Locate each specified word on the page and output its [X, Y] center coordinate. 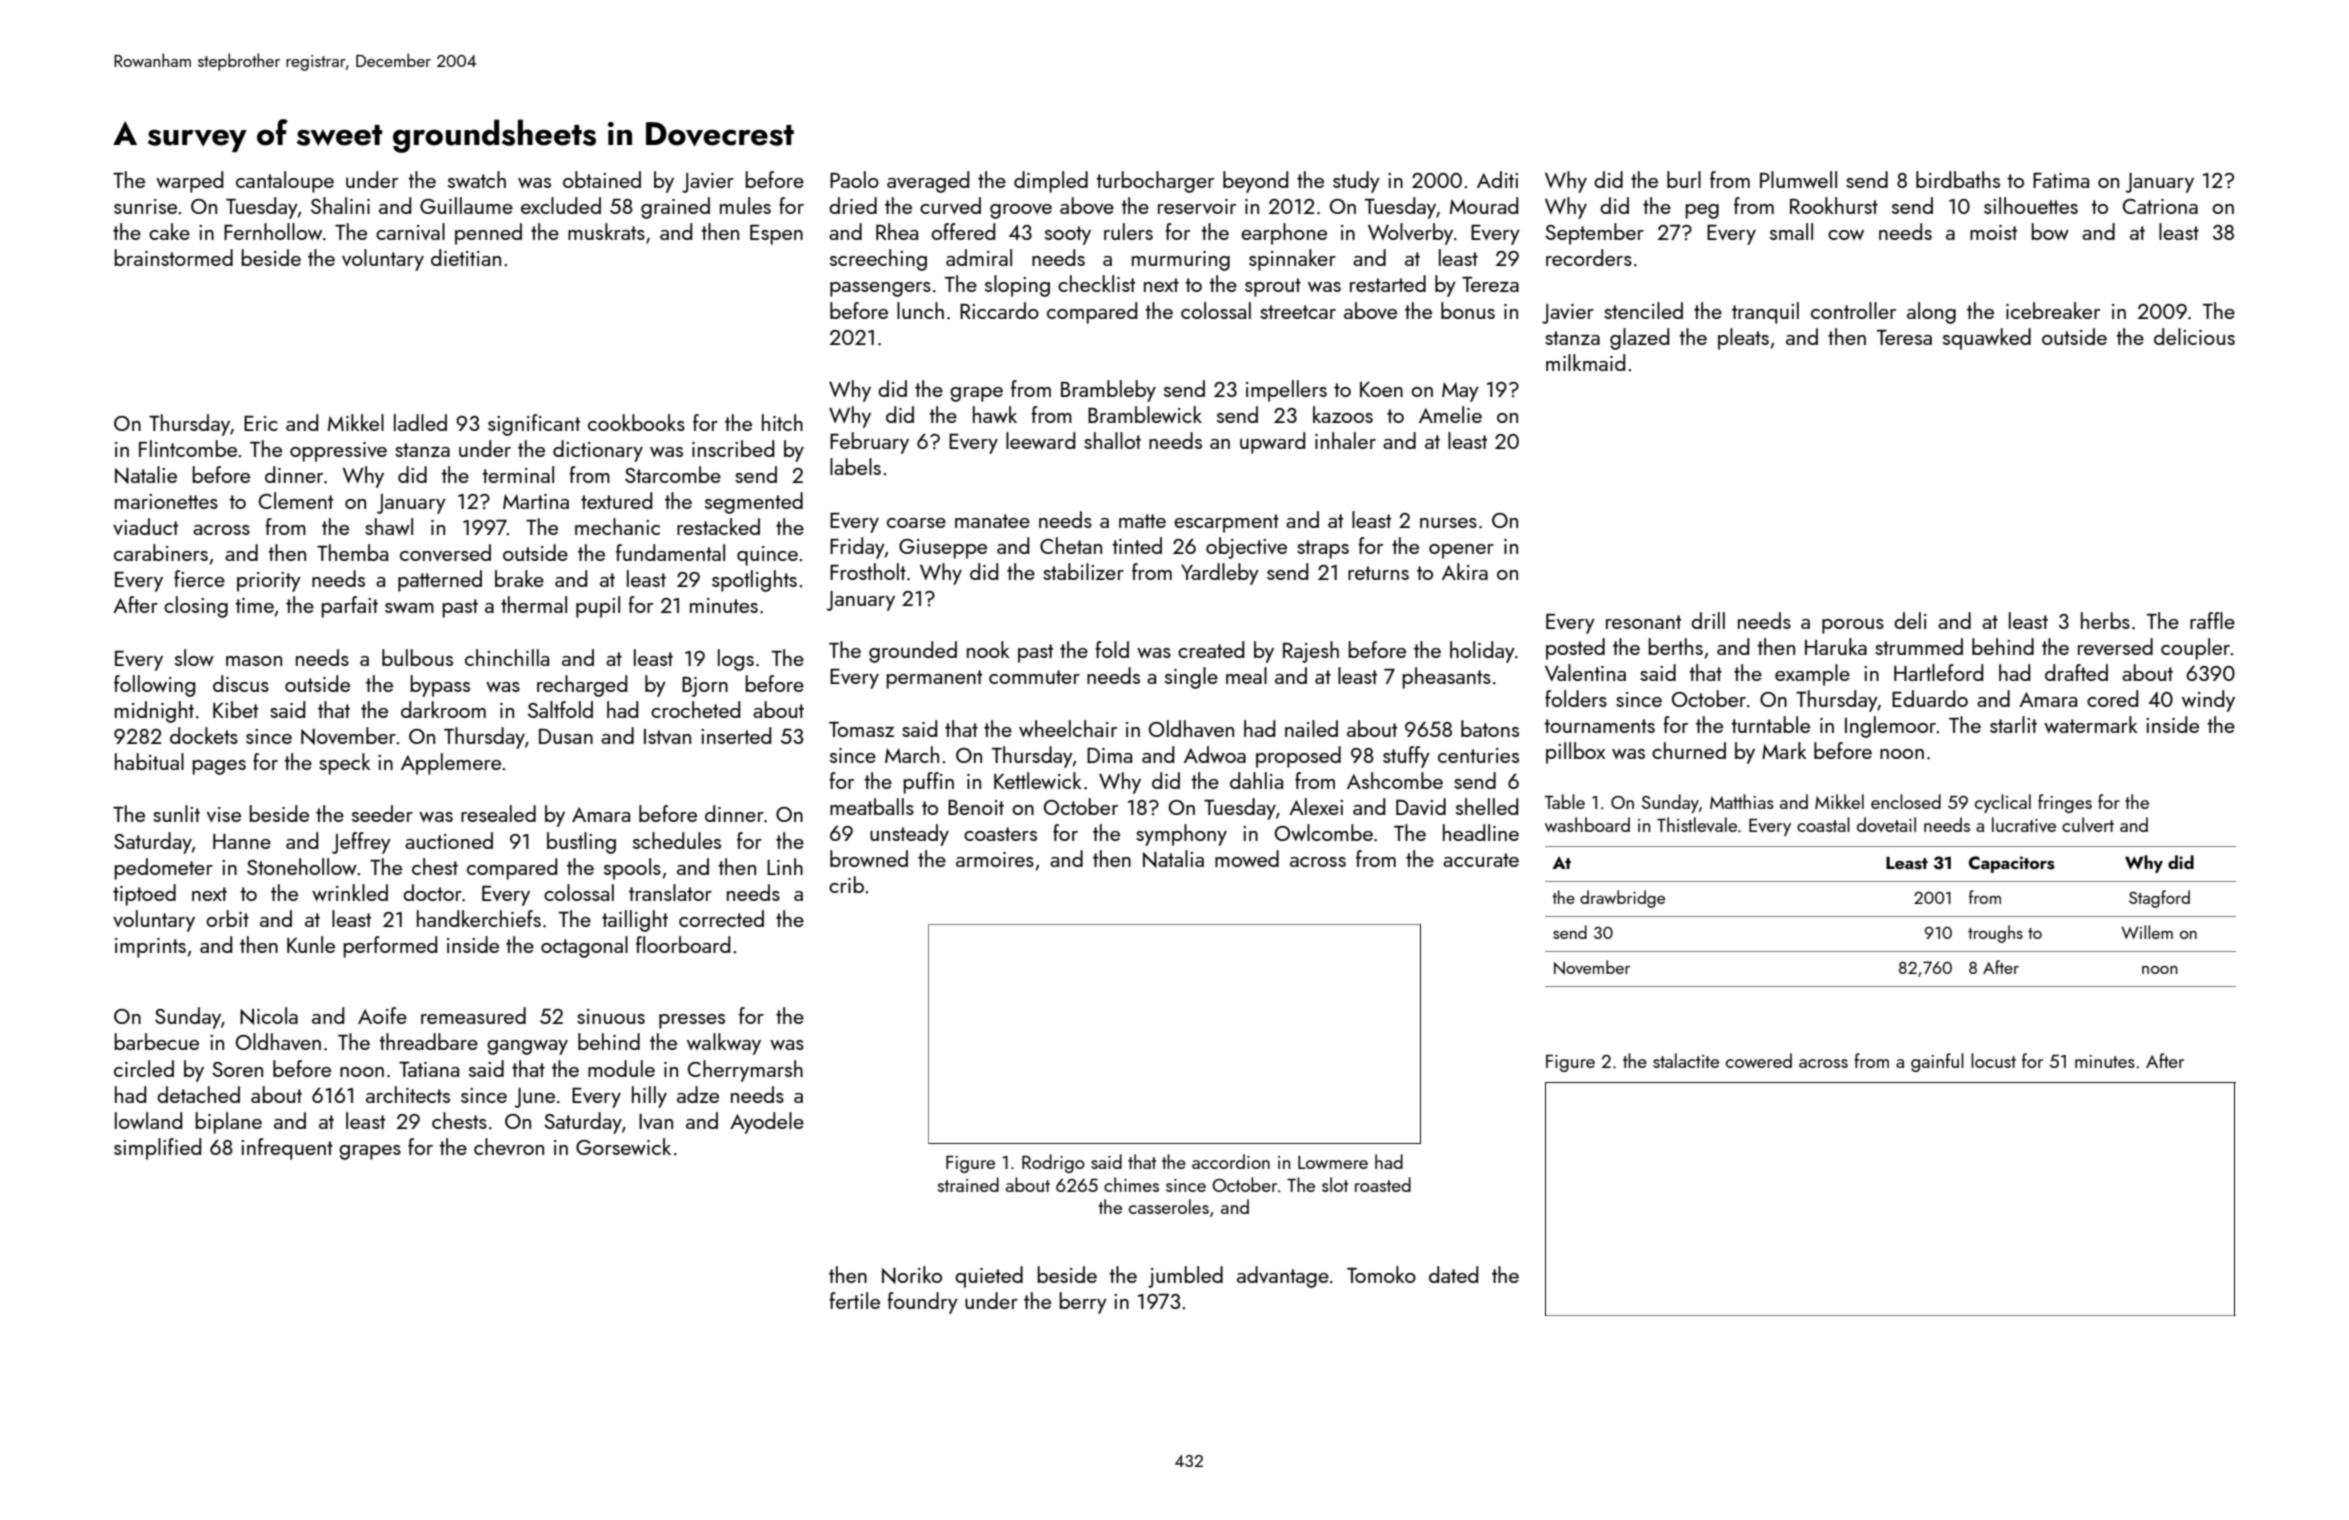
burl [1684, 179]
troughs [1995, 934]
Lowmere [1333, 1162]
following [154, 686]
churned [1689, 750]
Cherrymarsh [745, 1071]
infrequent [287, 1149]
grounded [913, 652]
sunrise [145, 206]
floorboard [683, 944]
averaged [928, 182]
